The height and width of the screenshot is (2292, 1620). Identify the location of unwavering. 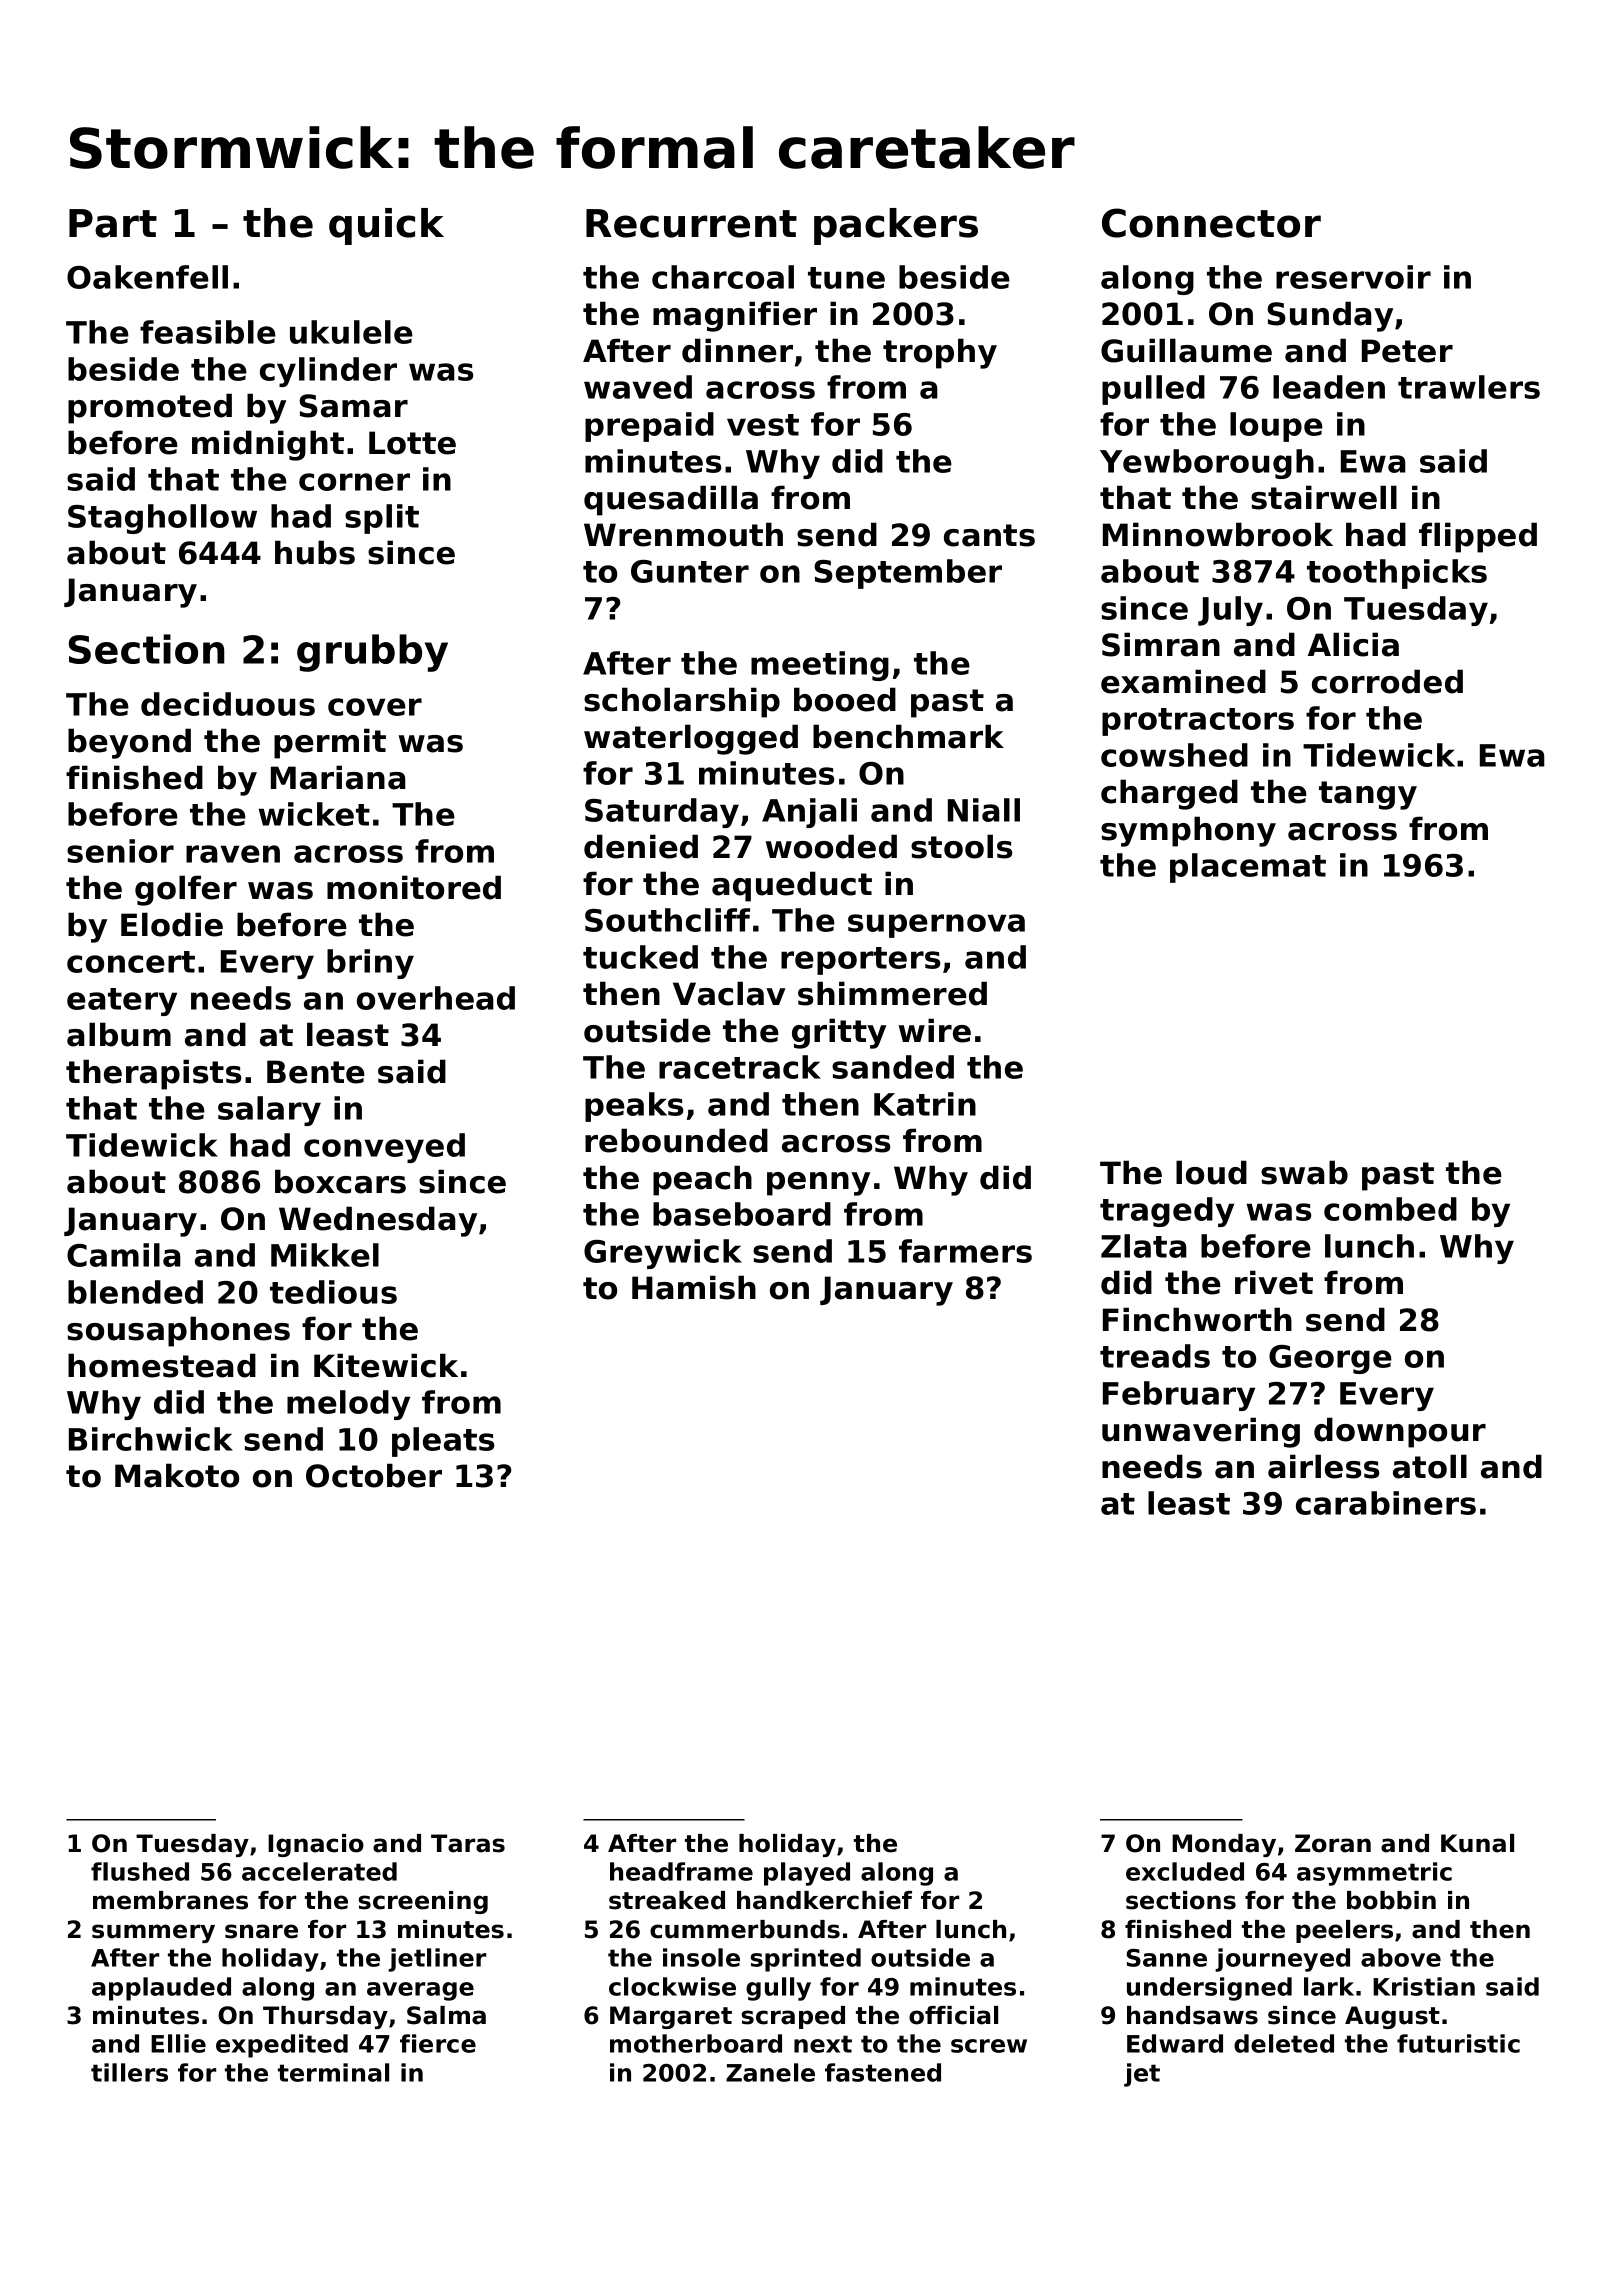
(1201, 1432).
